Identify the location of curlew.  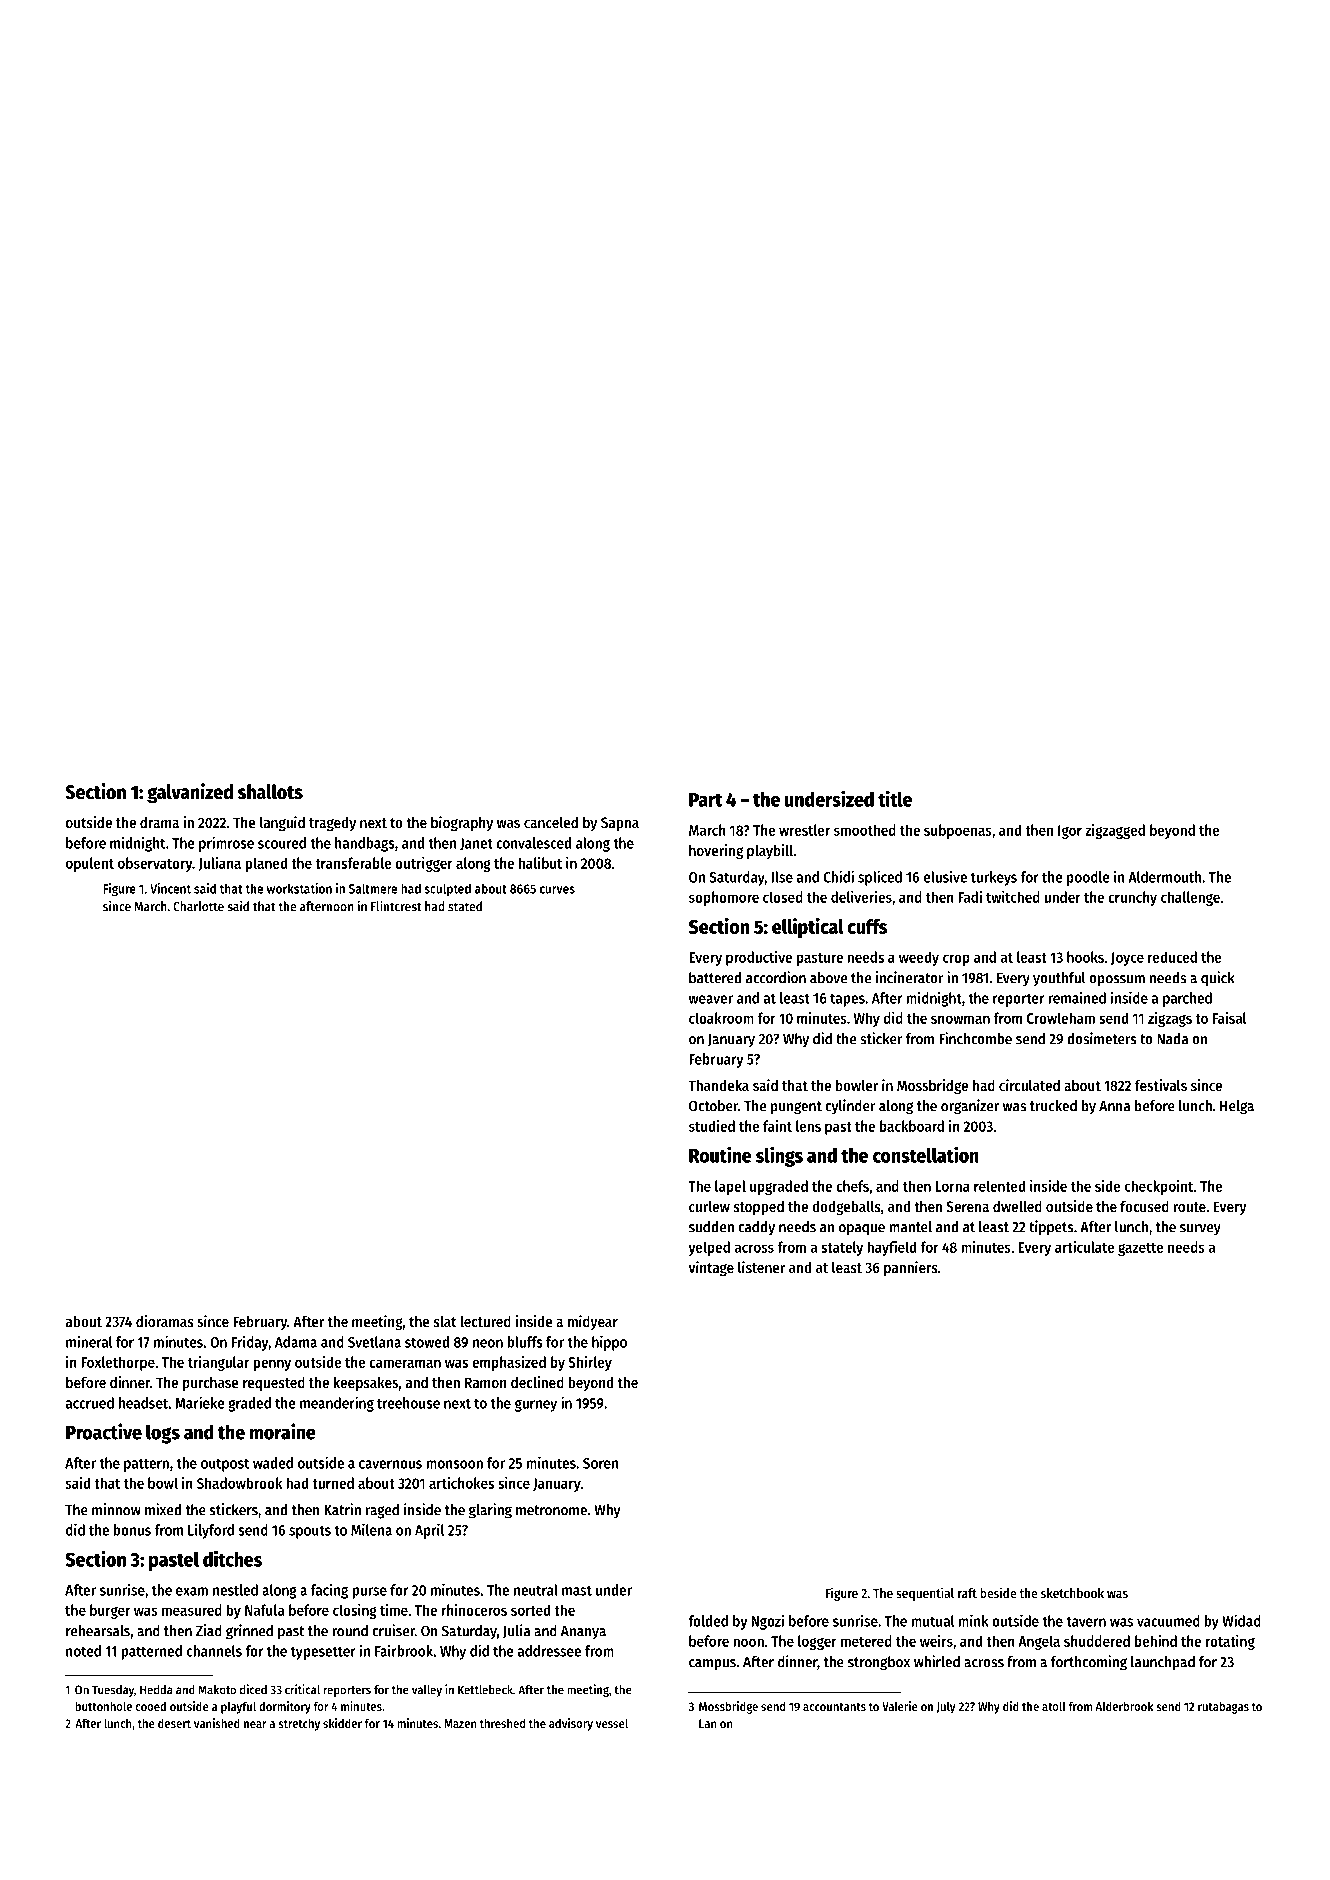
(709, 1206).
